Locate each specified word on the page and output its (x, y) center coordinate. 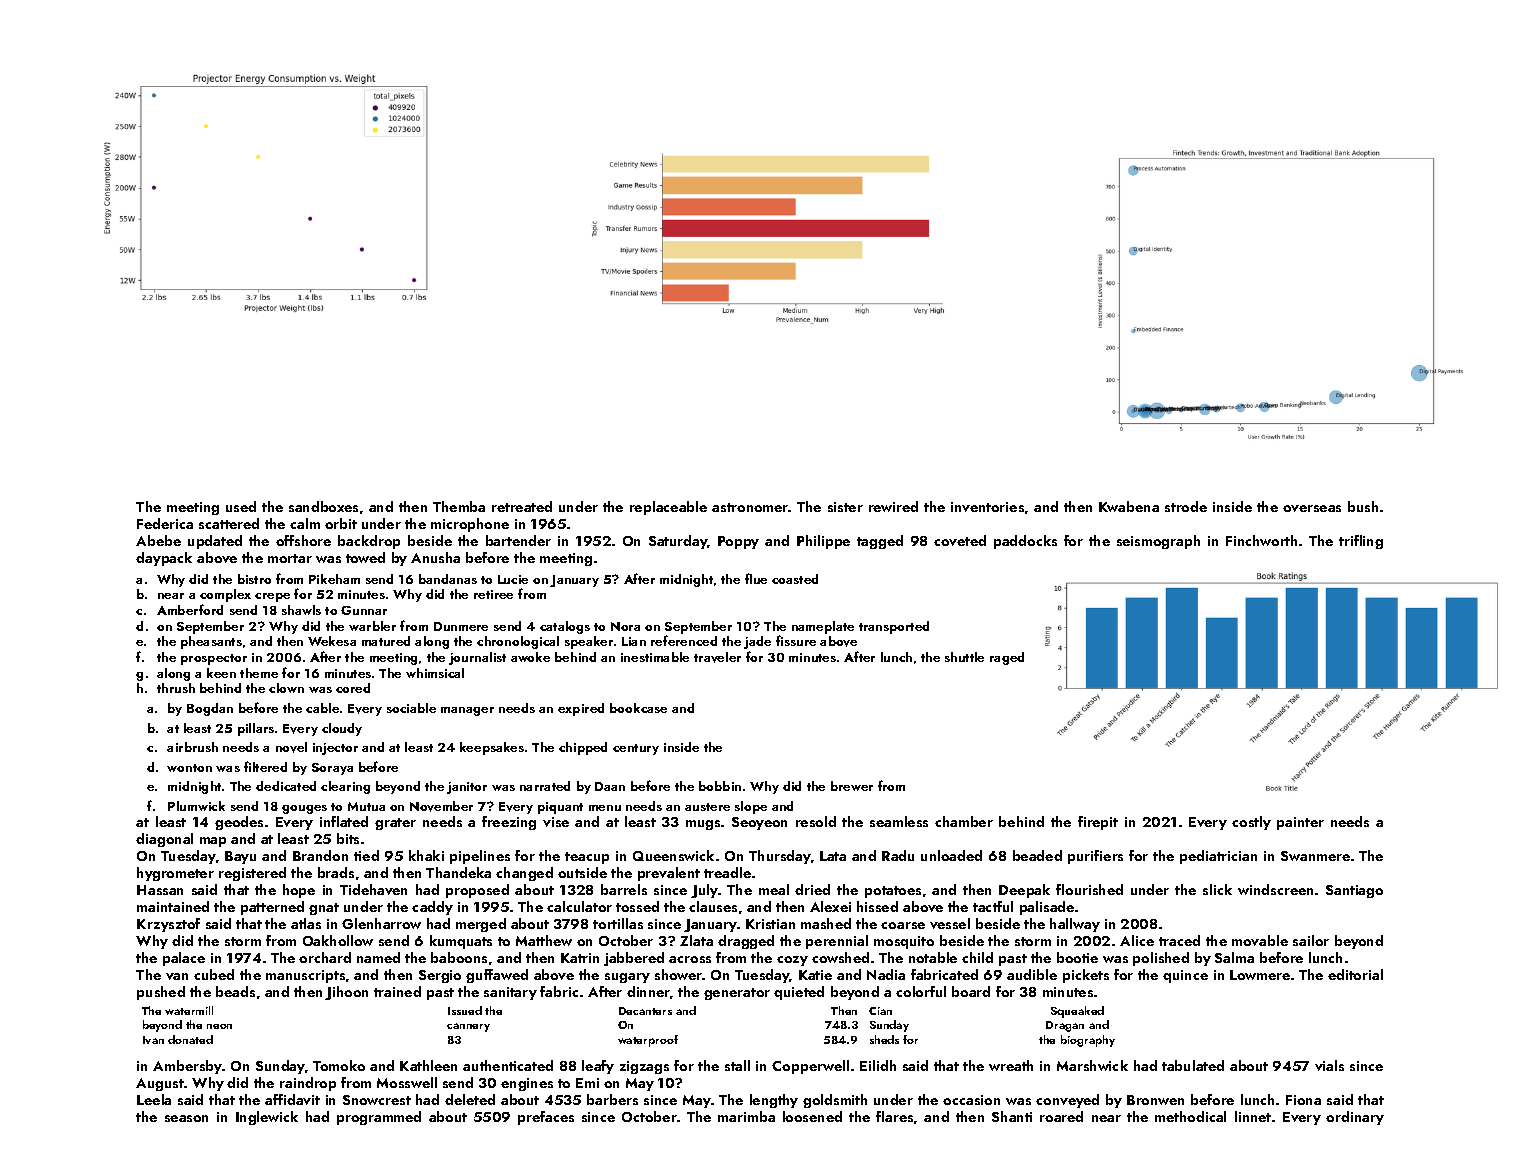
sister (845, 507)
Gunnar (364, 610)
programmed (379, 1118)
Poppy (738, 542)
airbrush (192, 747)
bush (1363, 506)
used (241, 506)
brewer (852, 786)
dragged (746, 942)
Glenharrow (381, 923)
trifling (1361, 542)
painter (1300, 823)
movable (1260, 940)
